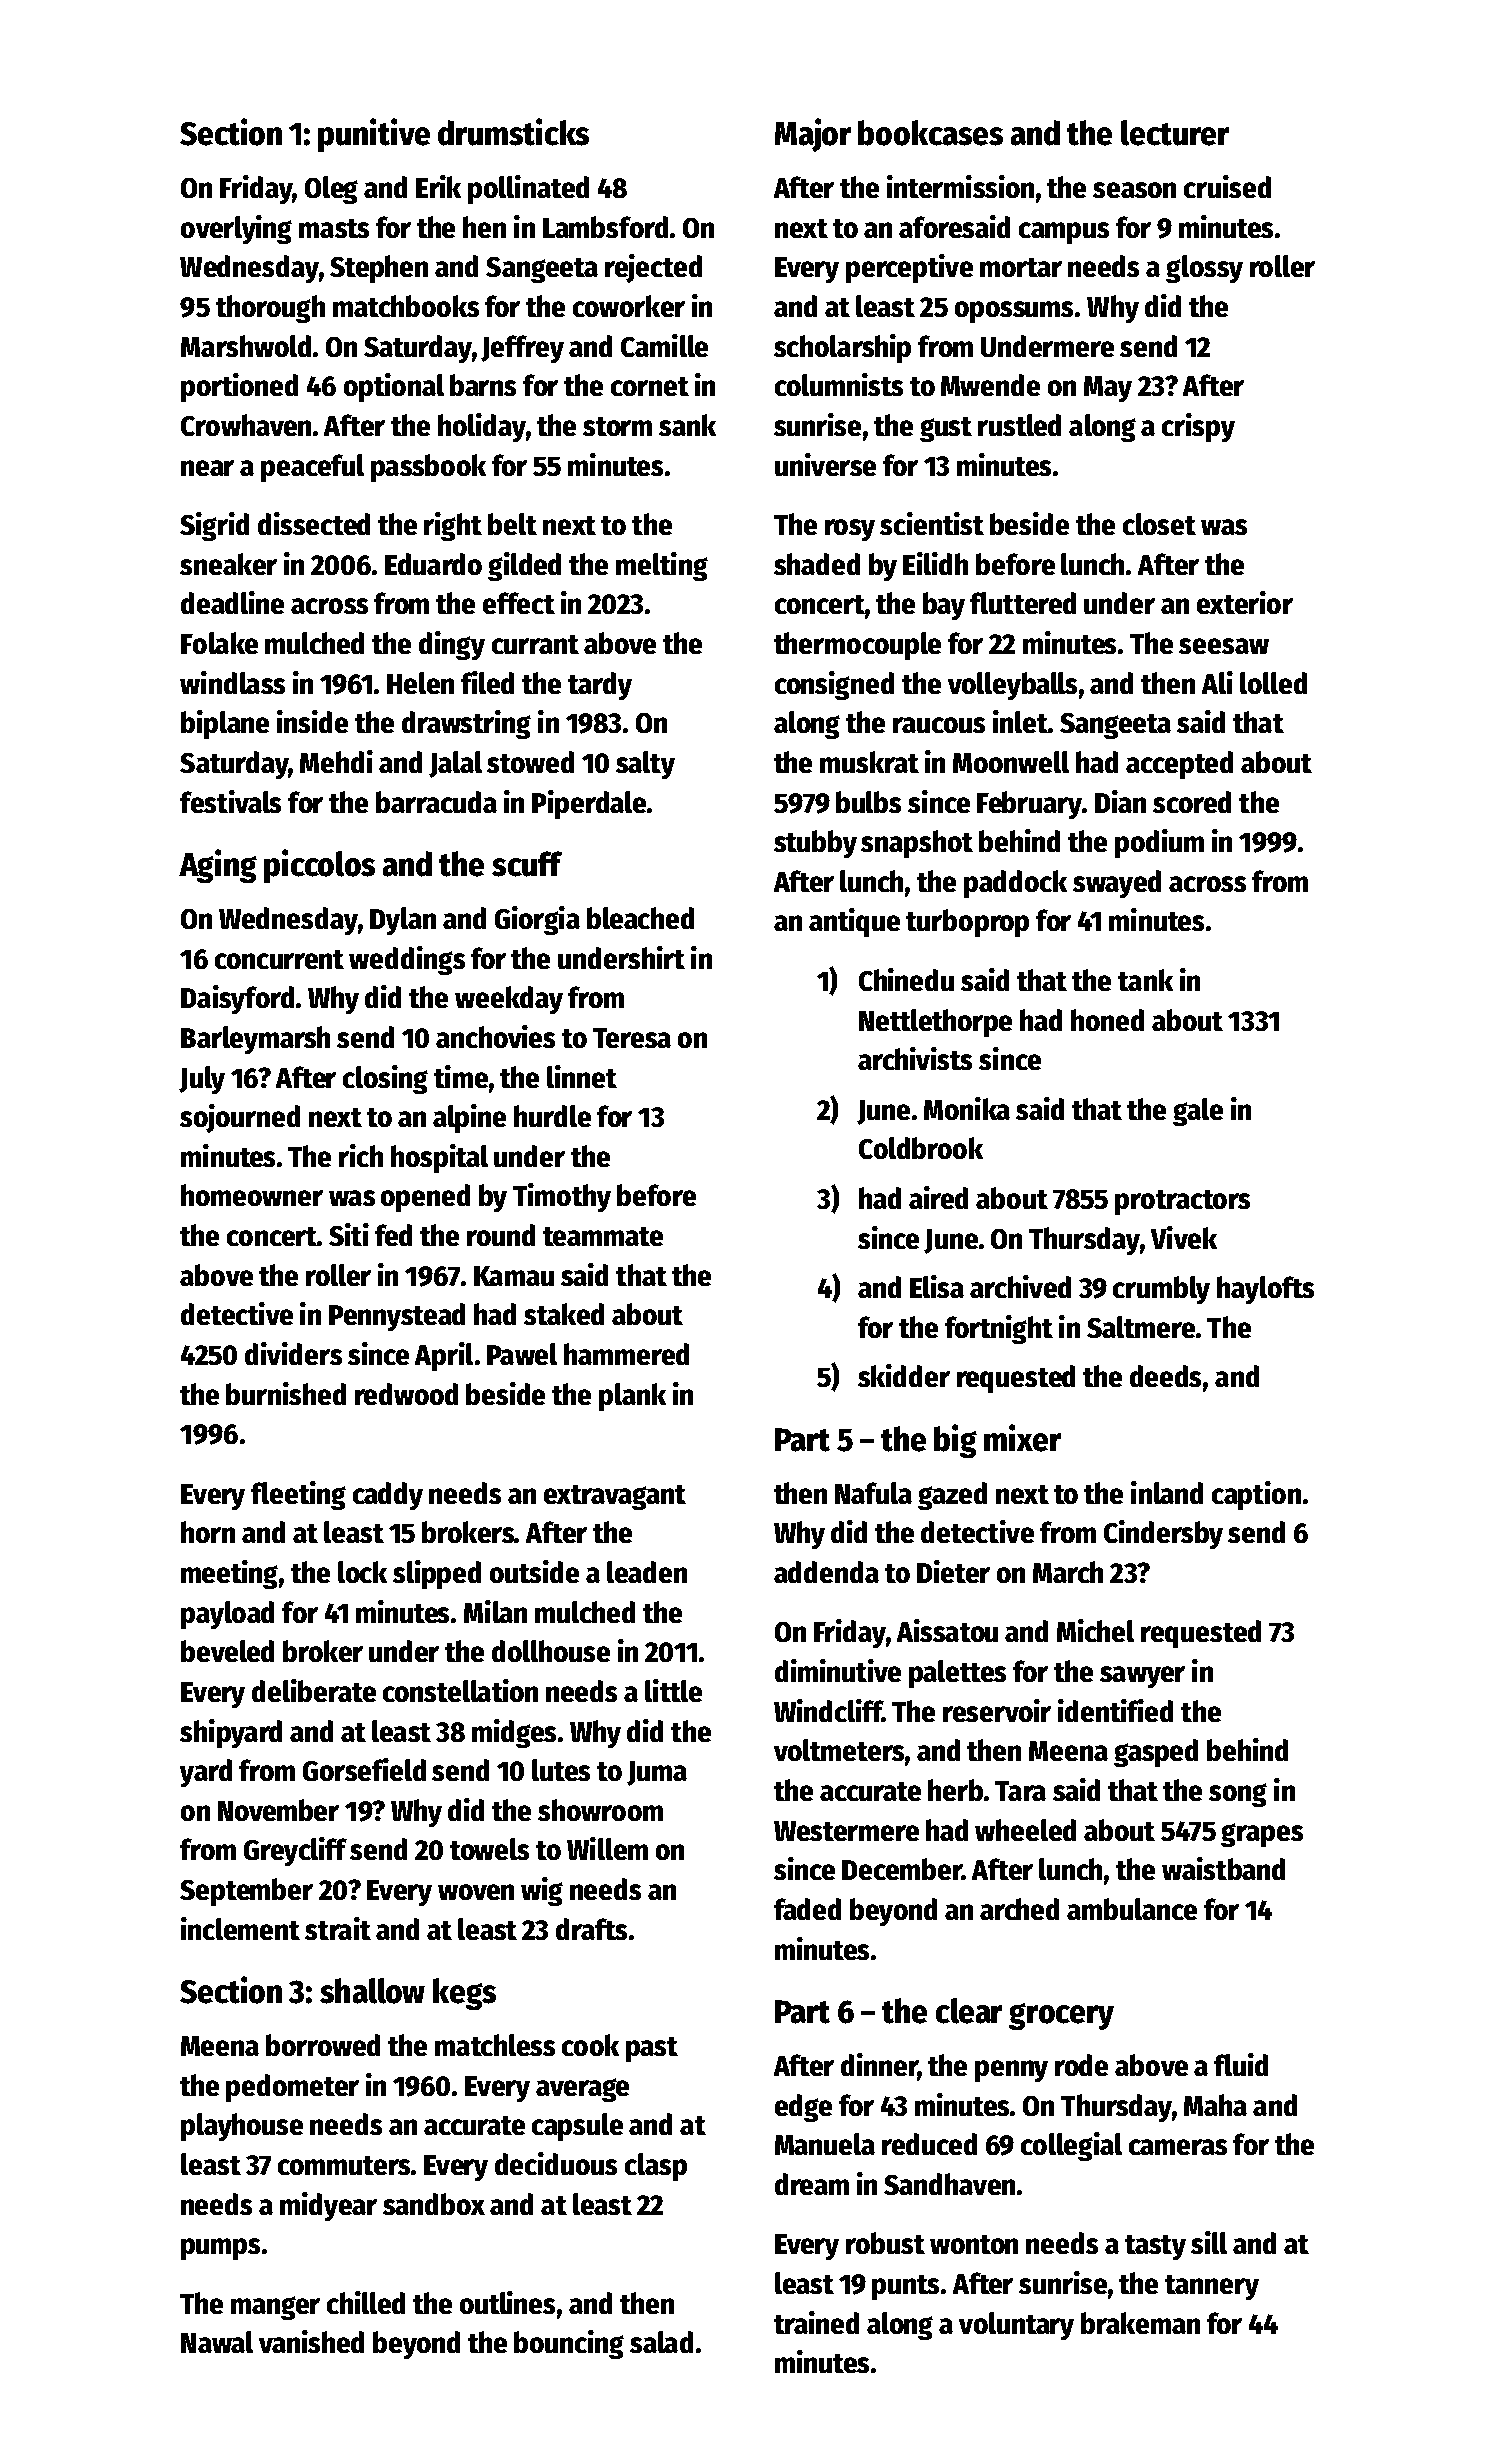 This screenshot has width=1496, height=2464. What do you see at coordinates (935, 563) in the screenshot?
I see `Eilidh` at bounding box center [935, 563].
